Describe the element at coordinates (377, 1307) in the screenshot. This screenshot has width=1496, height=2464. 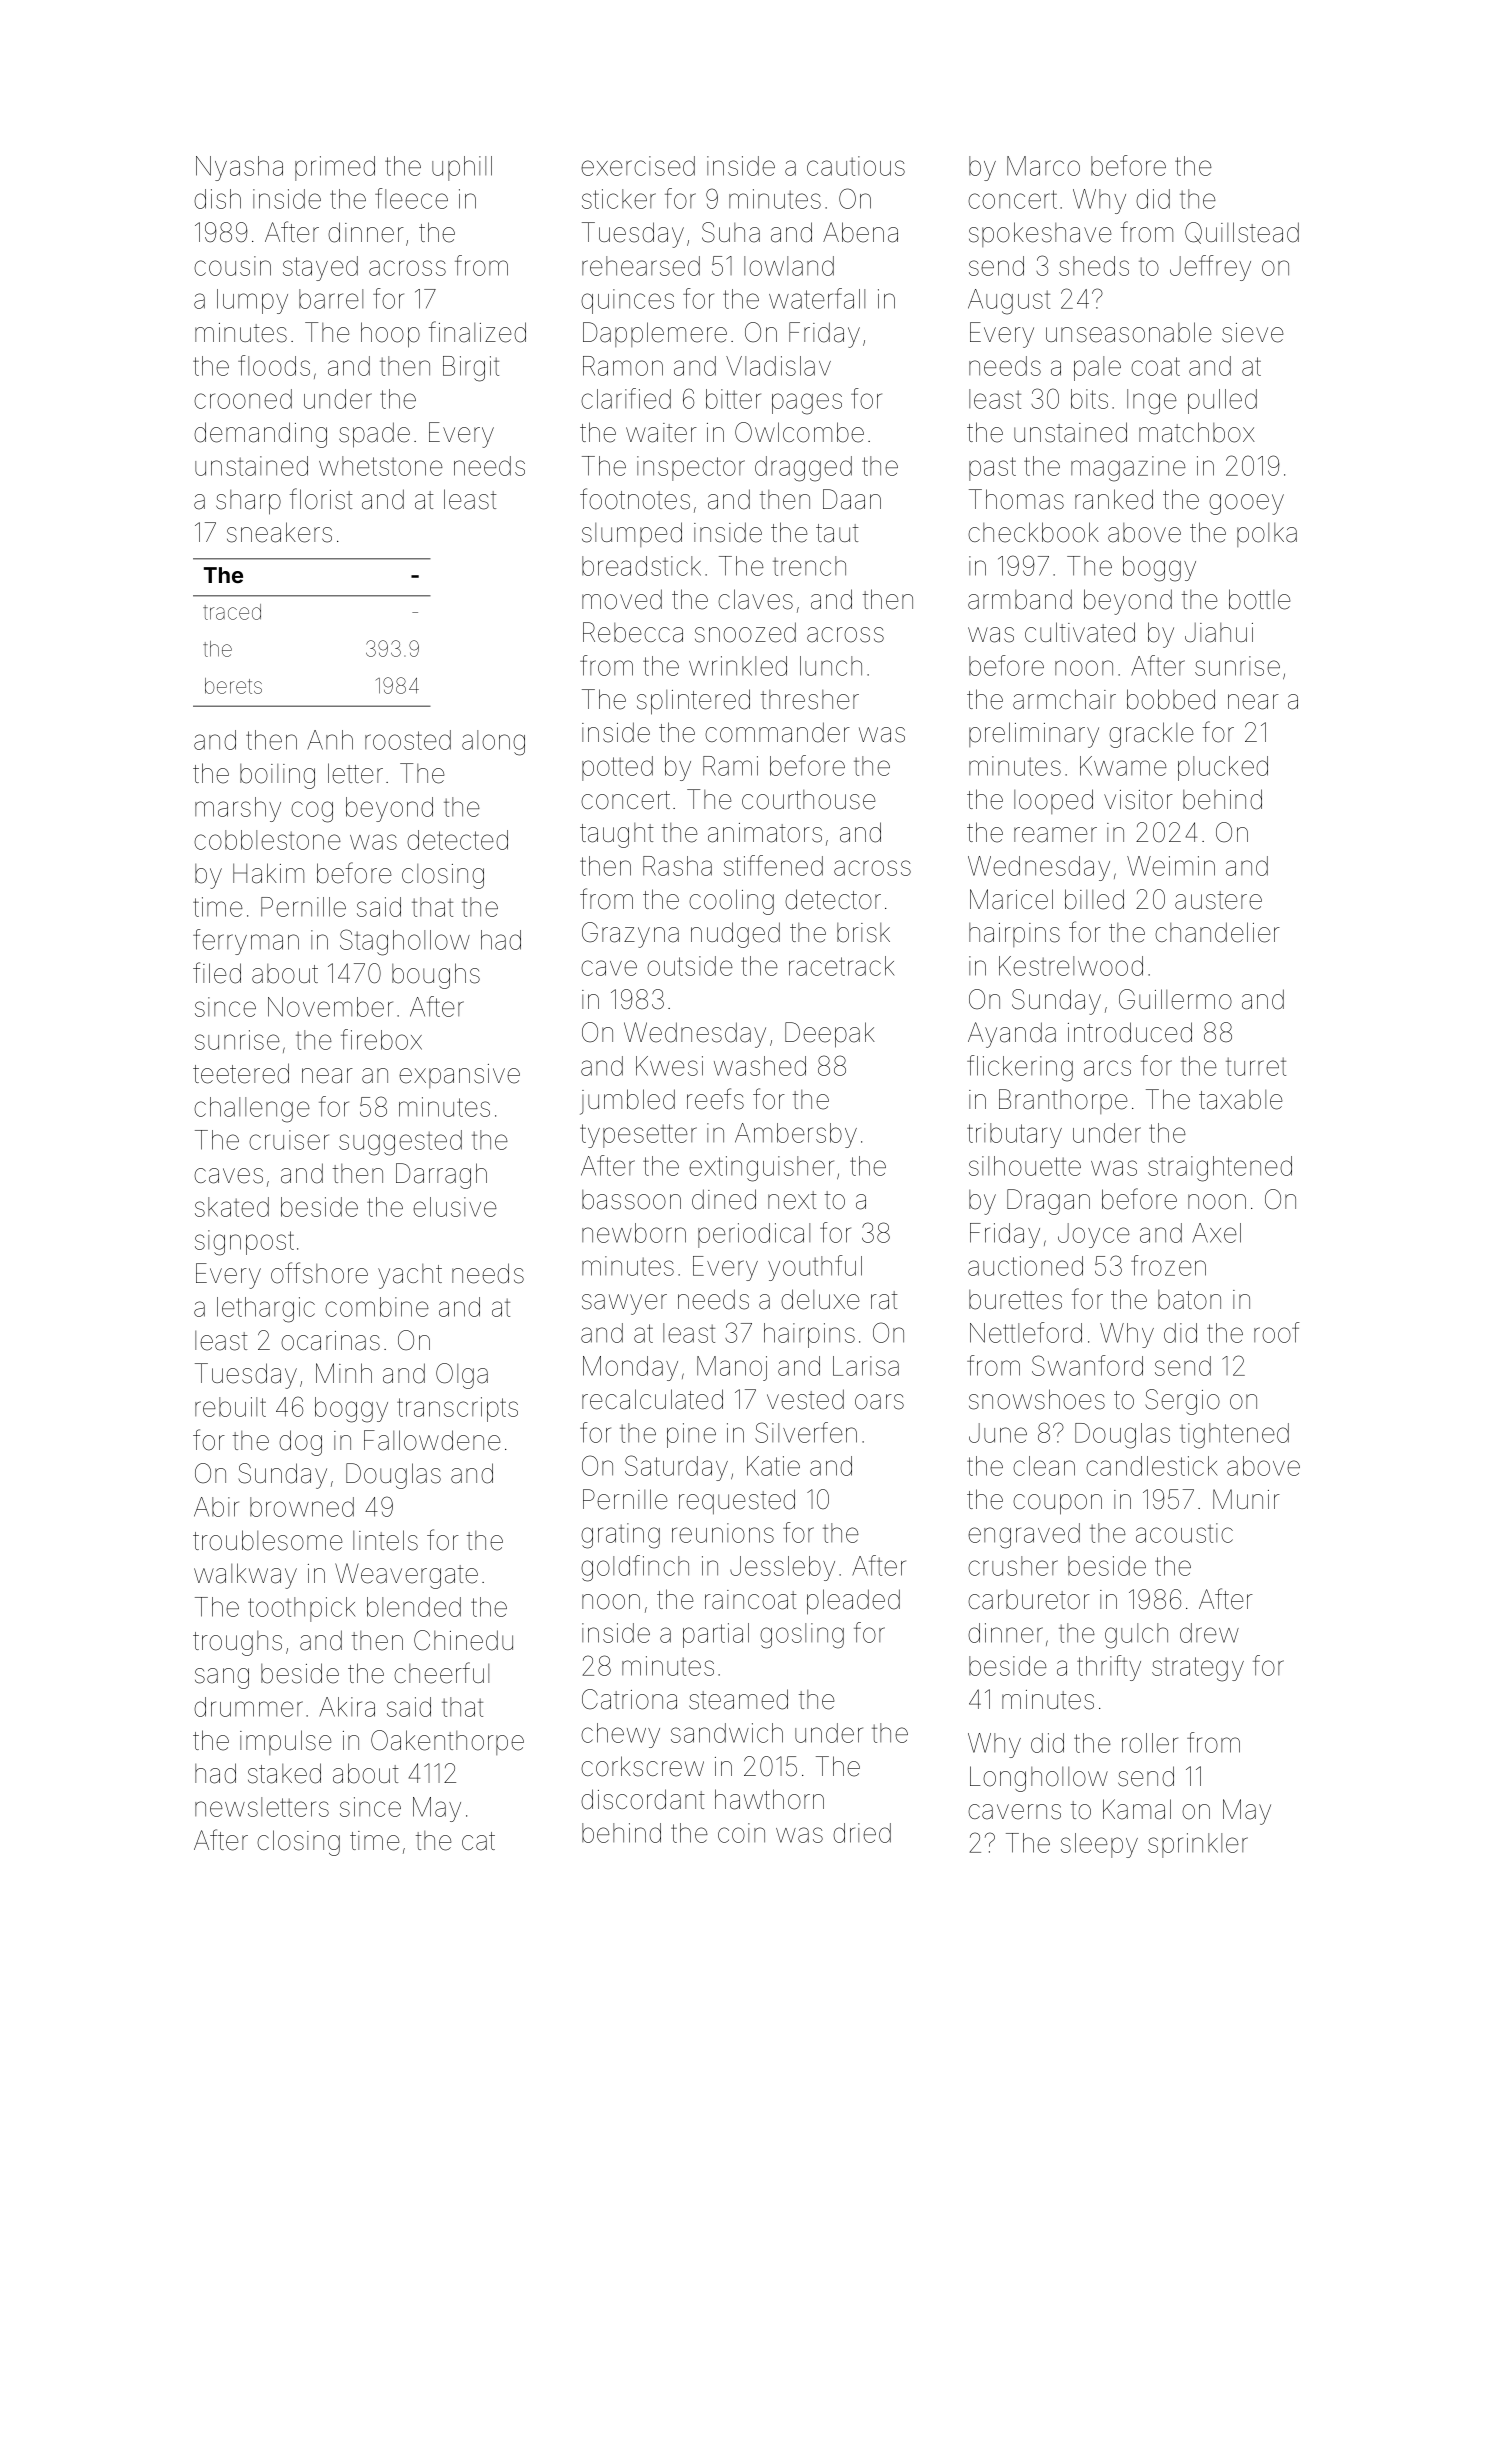
I see `combine` at that location.
